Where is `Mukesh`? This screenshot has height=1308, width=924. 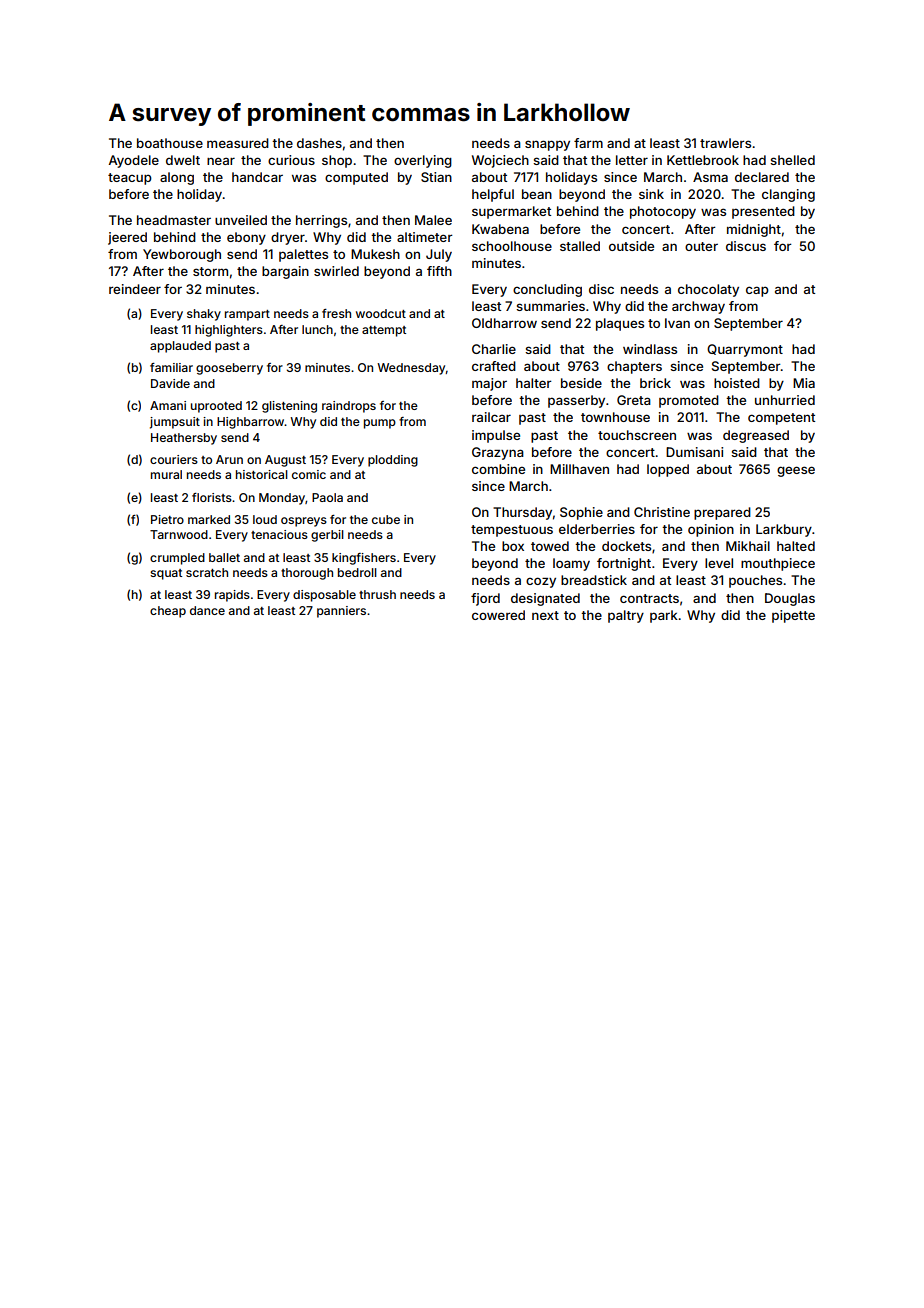 Mukesh is located at coordinates (375, 254).
